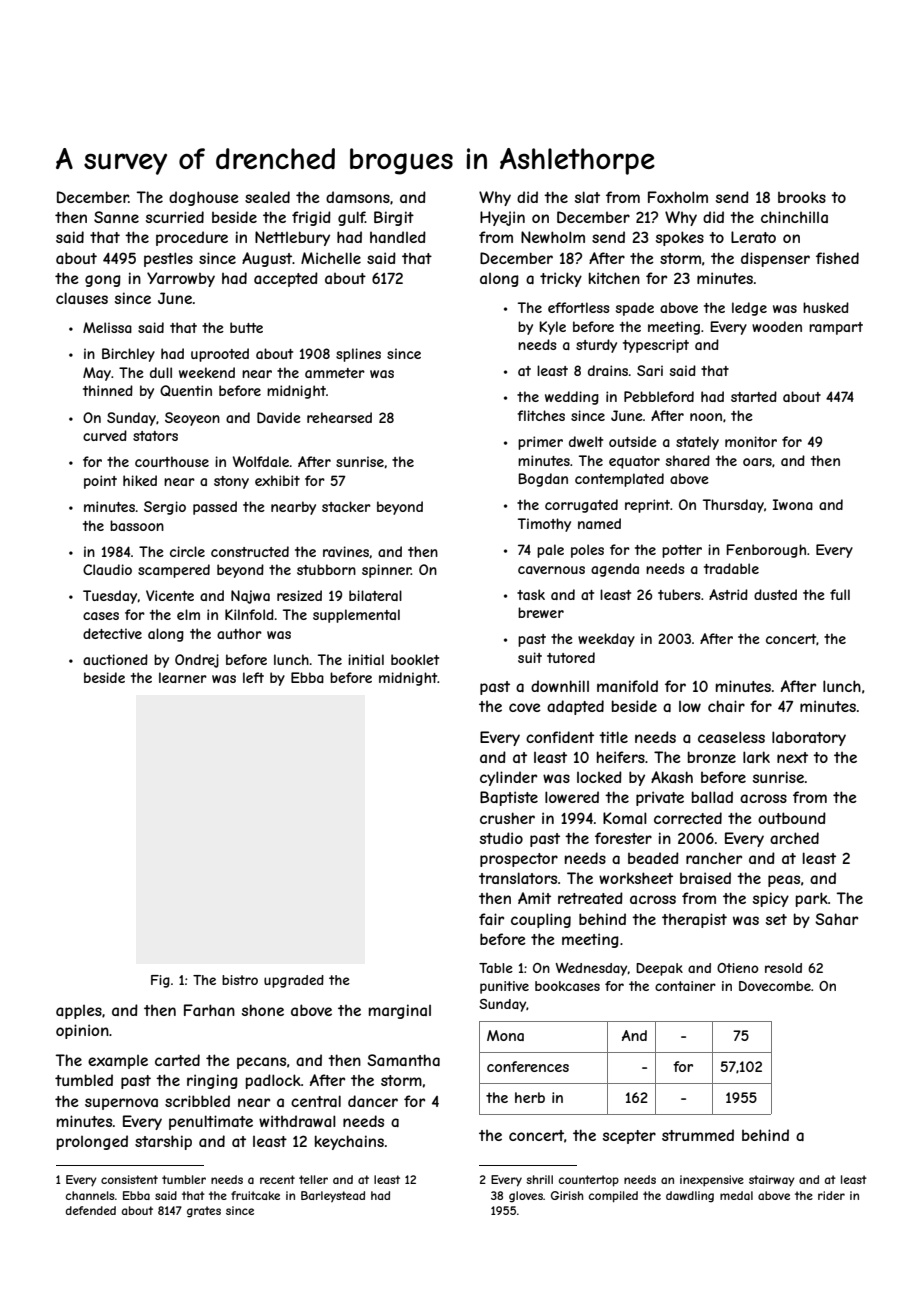 The width and height of the screenshot is (924, 1314). Describe the element at coordinates (541, 415) in the screenshot. I see `flitches` at that location.
